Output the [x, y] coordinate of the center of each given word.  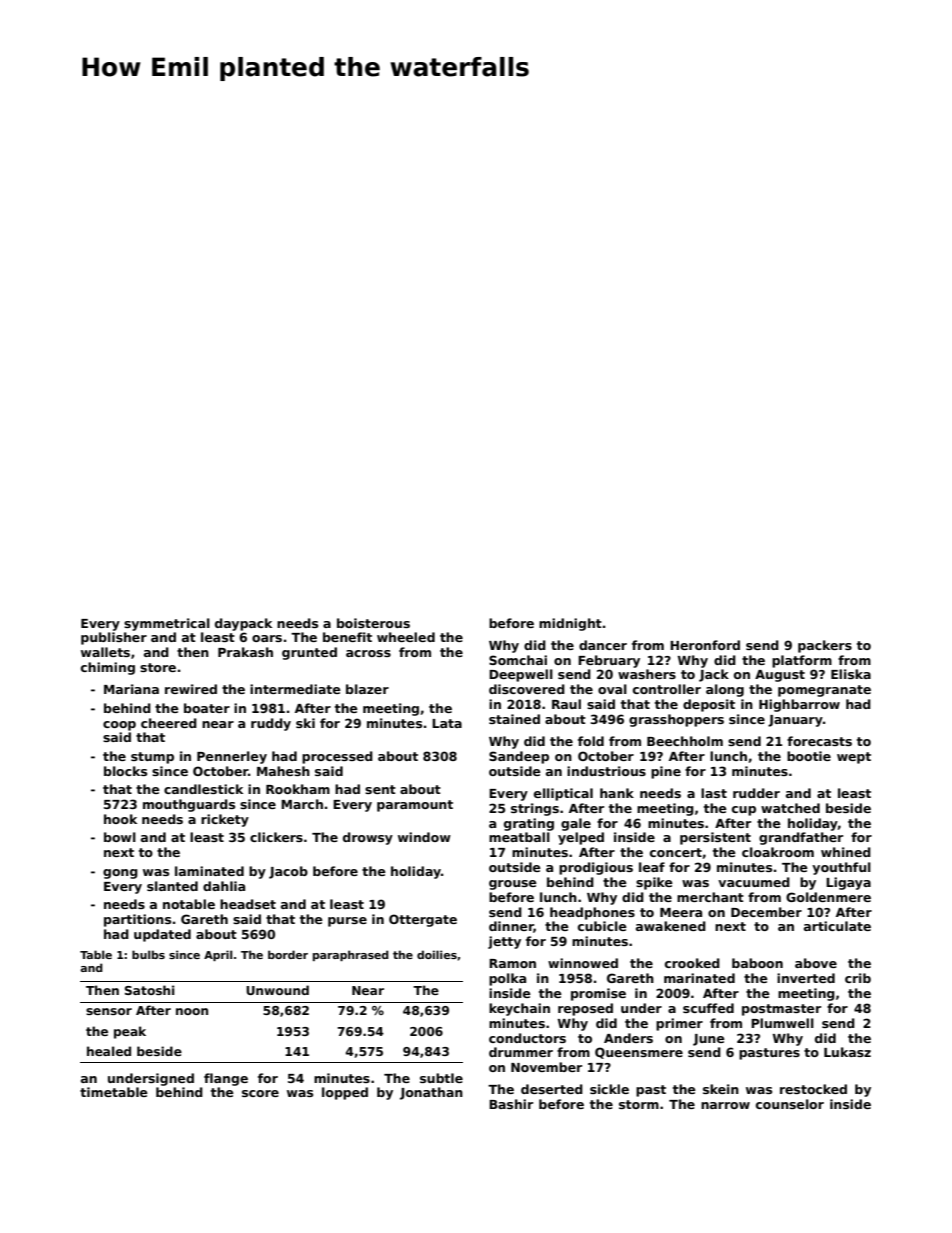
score [260, 1093]
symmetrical [167, 624]
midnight [570, 624]
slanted [172, 886]
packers [825, 646]
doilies [437, 954]
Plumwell [782, 1023]
